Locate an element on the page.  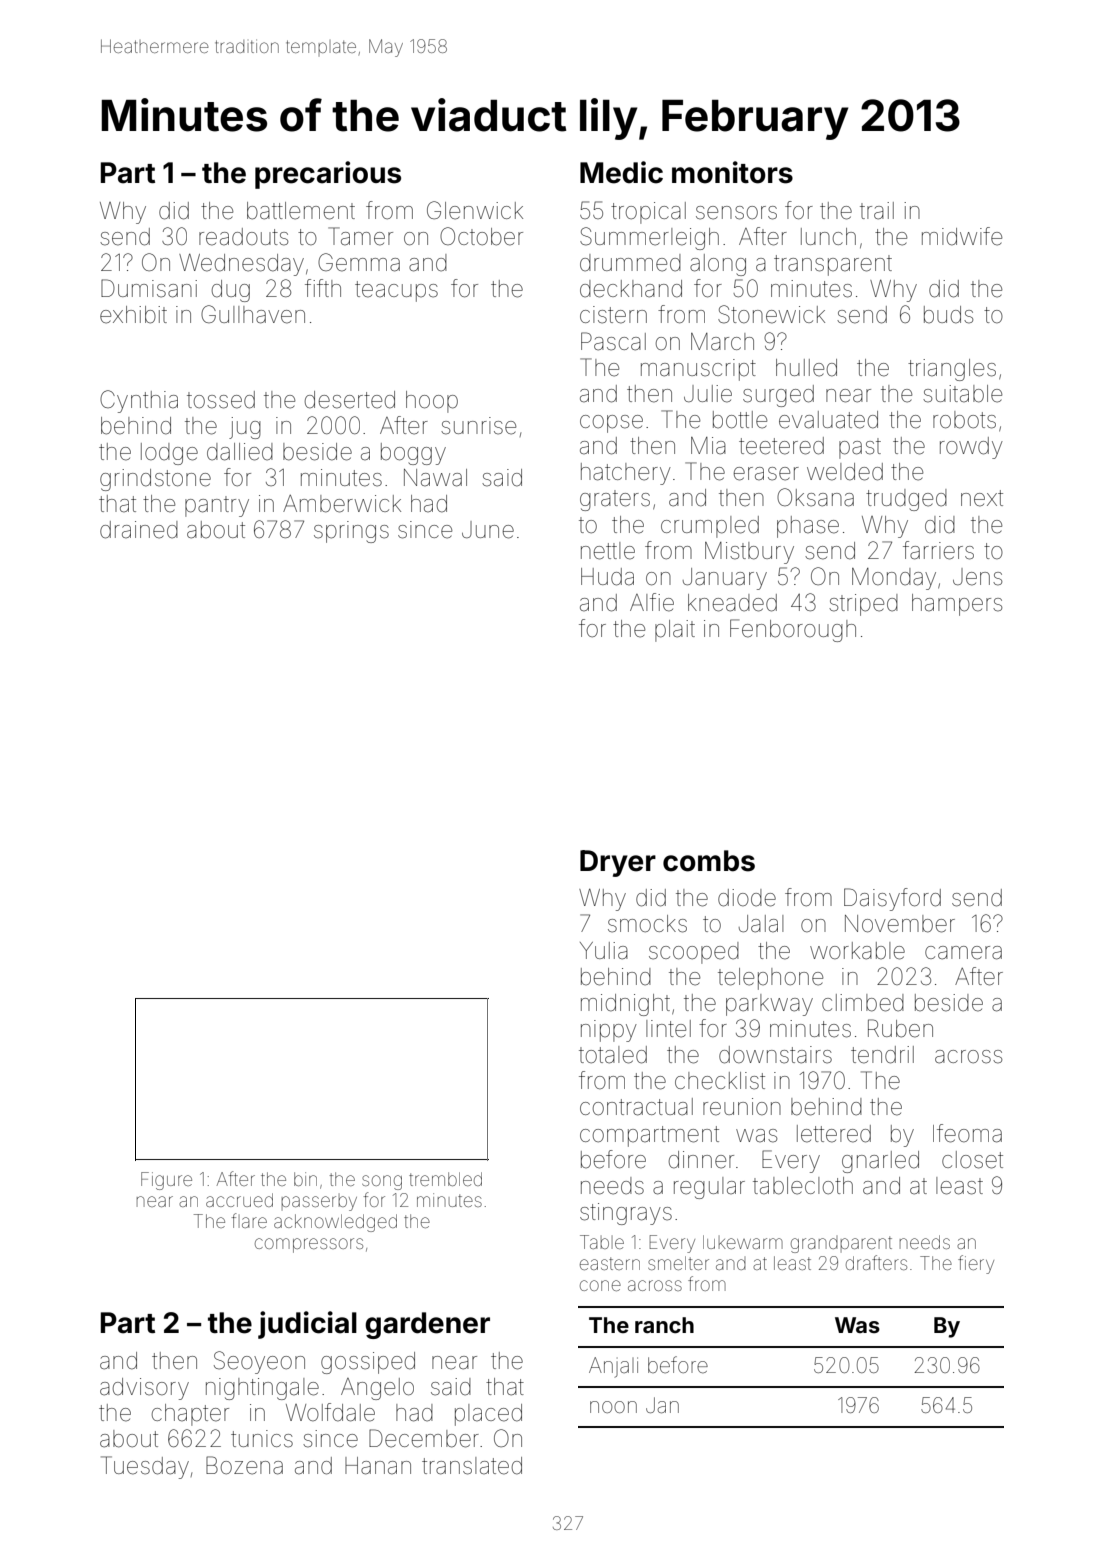
Tamer is located at coordinates (360, 236).
